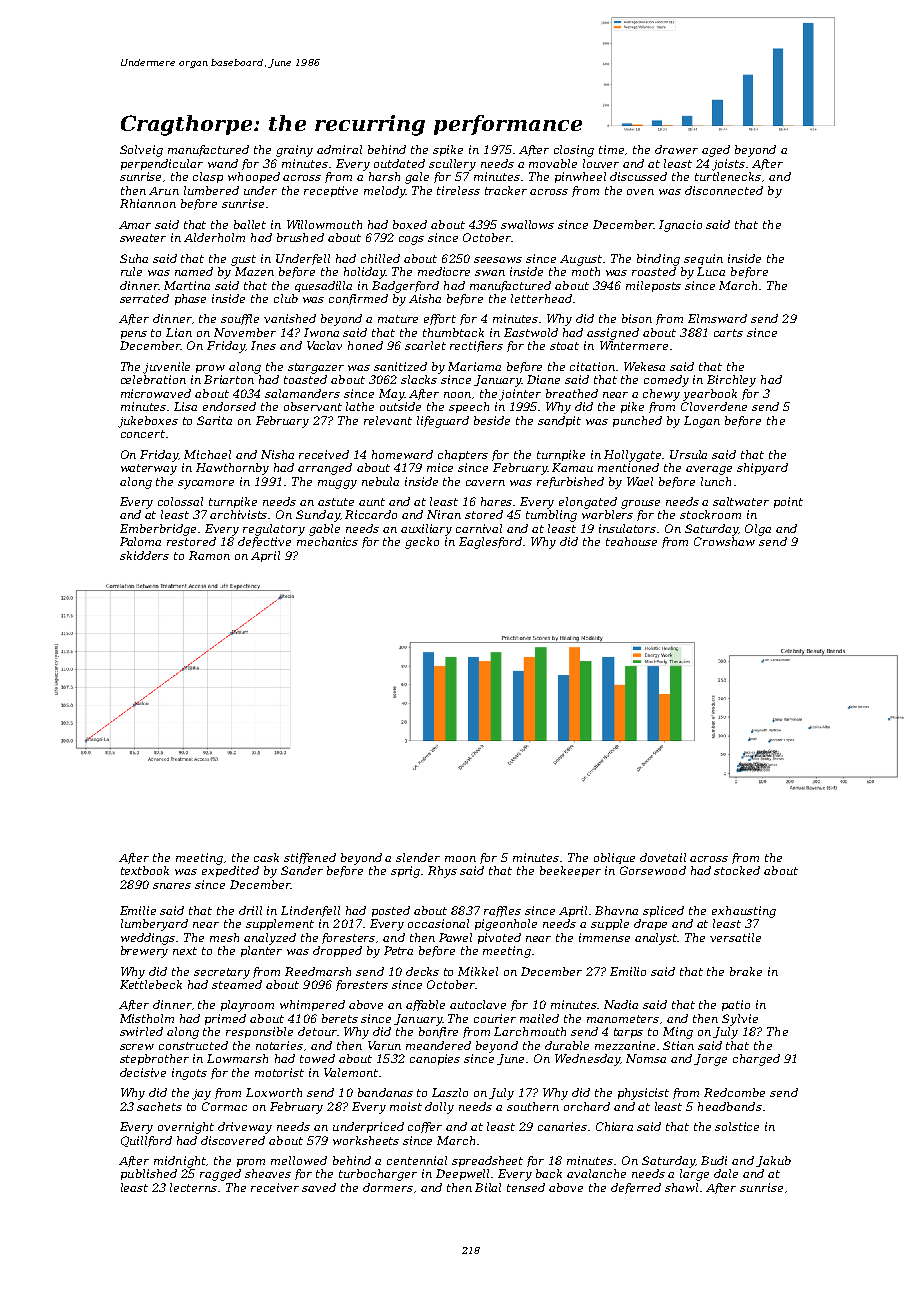  I want to click on defective, so click(264, 542).
